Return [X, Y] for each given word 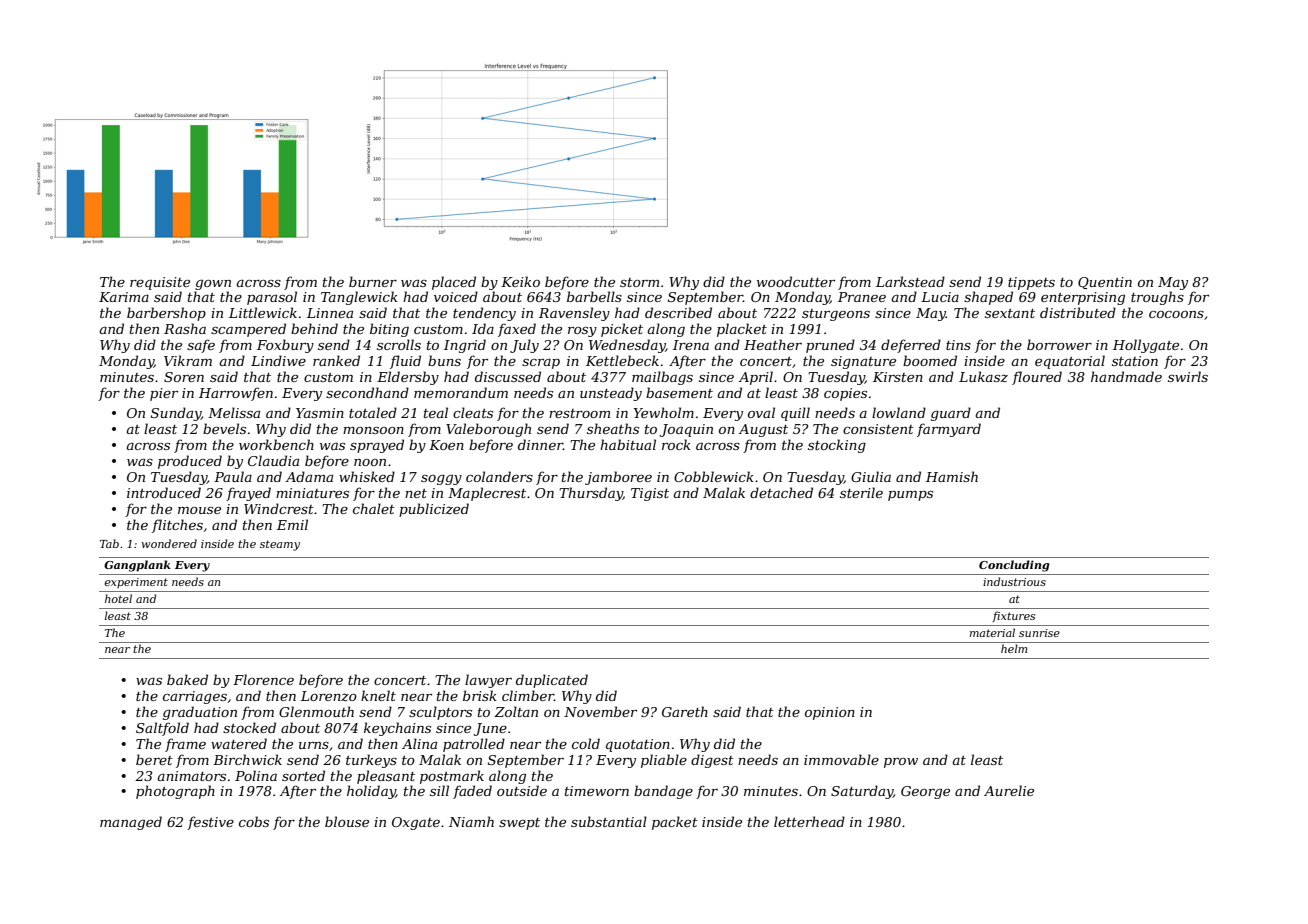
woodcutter [796, 281]
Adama [309, 476]
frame [185, 745]
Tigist [650, 494]
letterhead [809, 821]
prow [901, 763]
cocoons [1176, 314]
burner [373, 281]
